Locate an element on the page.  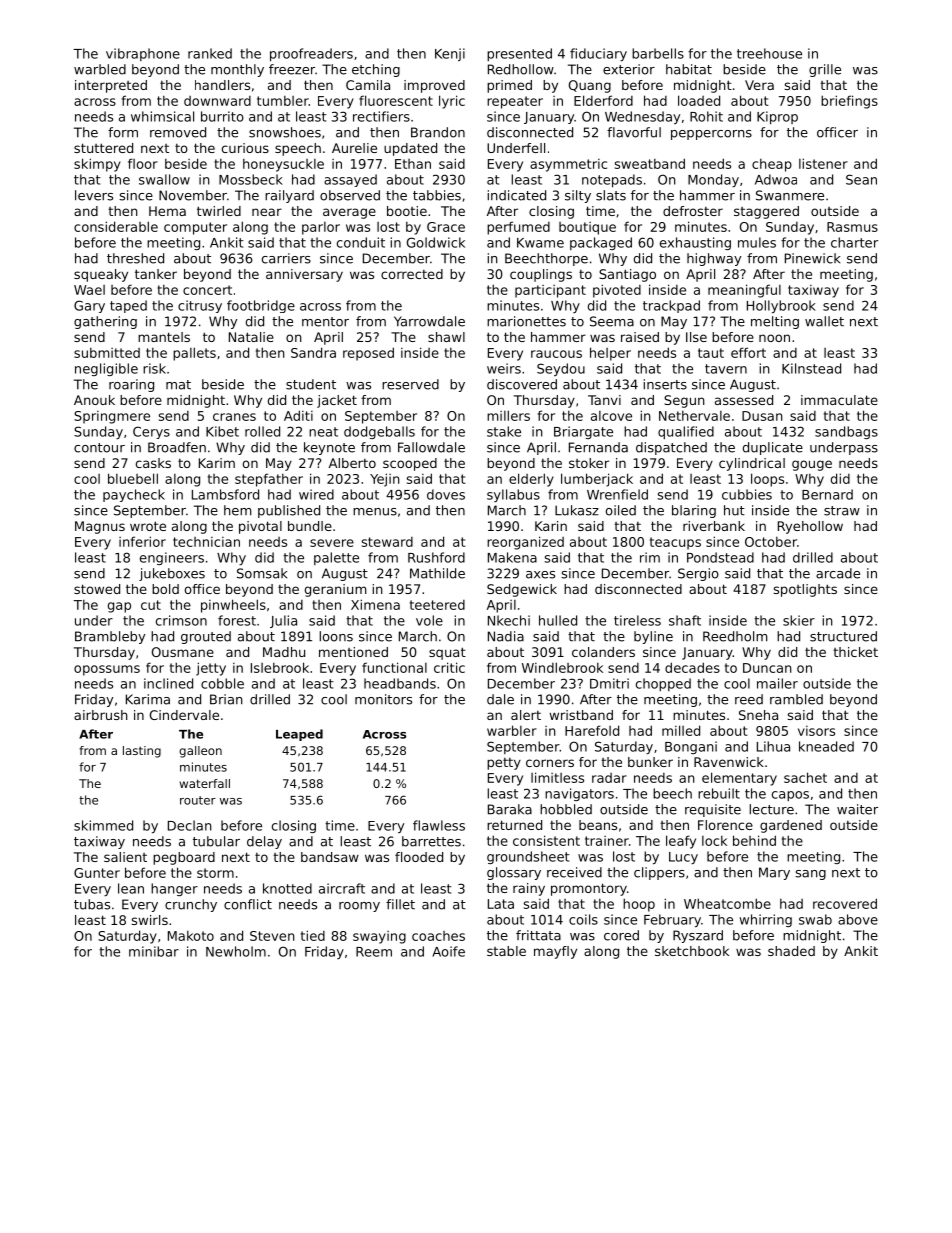
dodgeballs is located at coordinates (379, 432).
